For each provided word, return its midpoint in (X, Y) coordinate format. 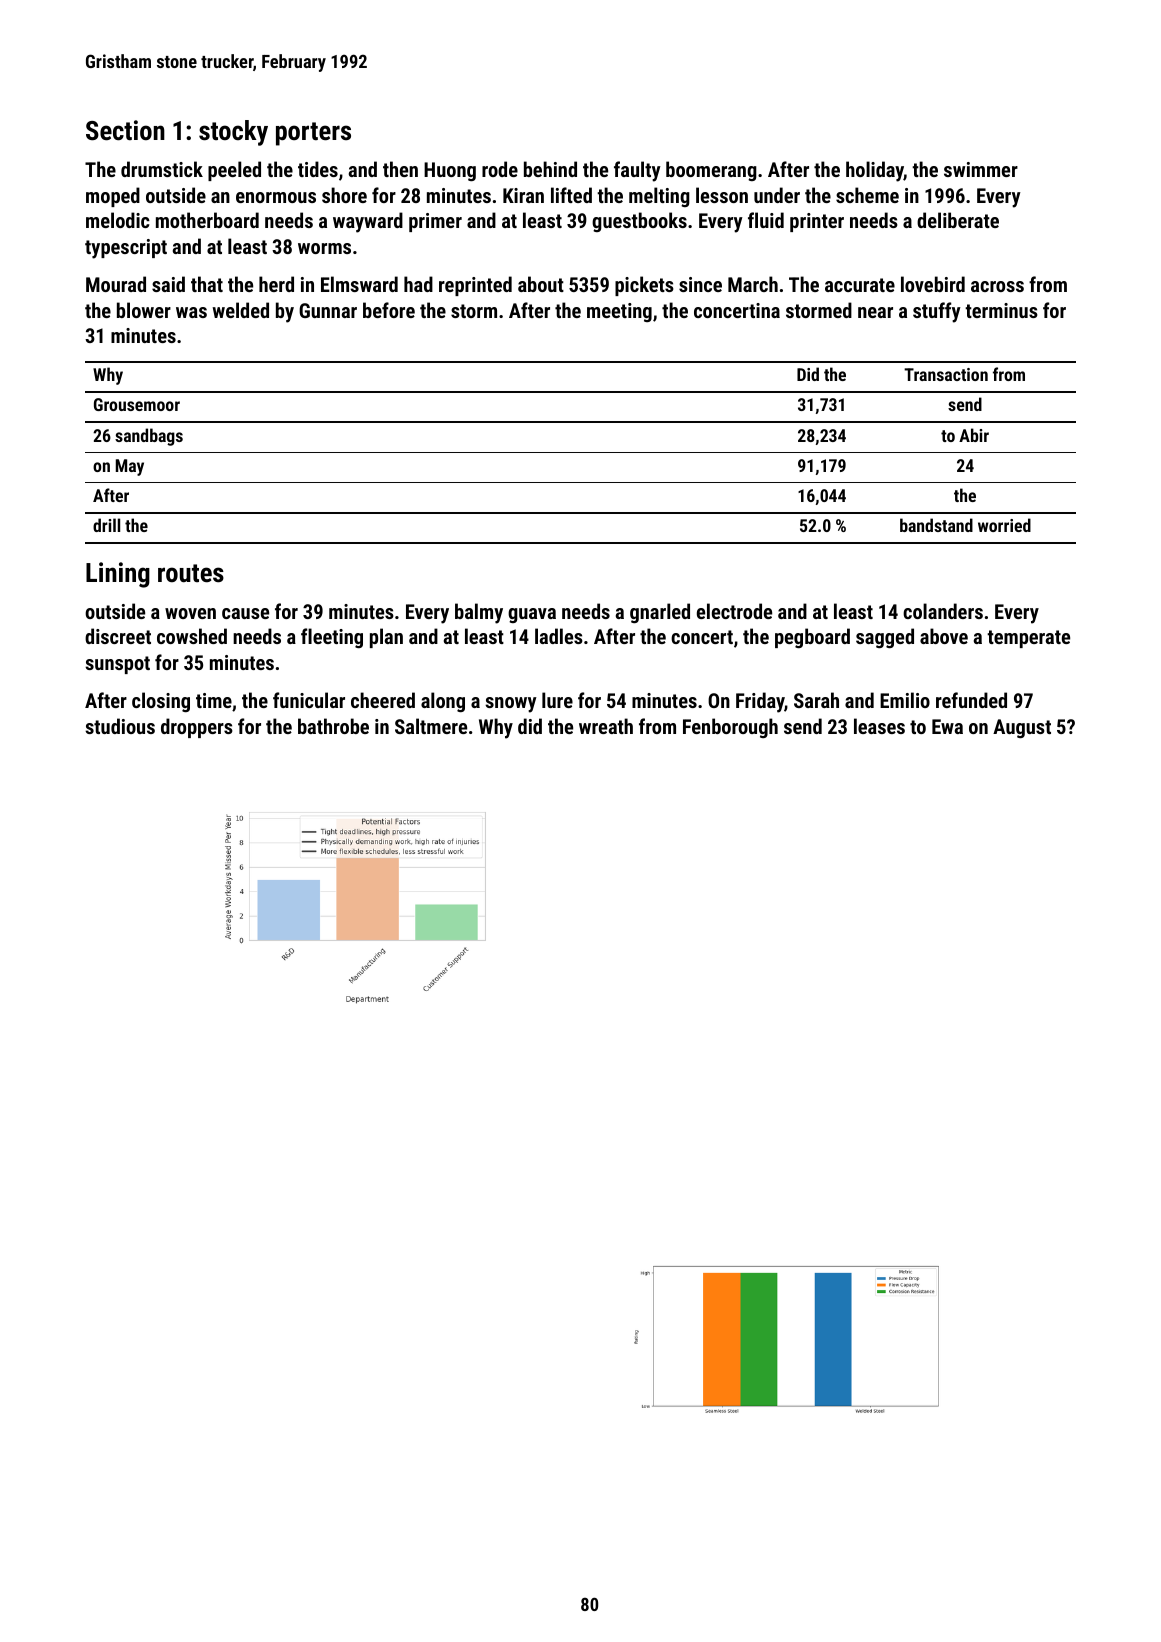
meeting (619, 312)
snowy (511, 705)
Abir (974, 435)
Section (125, 130)
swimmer (981, 169)
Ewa (947, 726)
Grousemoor (137, 404)
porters (313, 134)
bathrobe (333, 726)
